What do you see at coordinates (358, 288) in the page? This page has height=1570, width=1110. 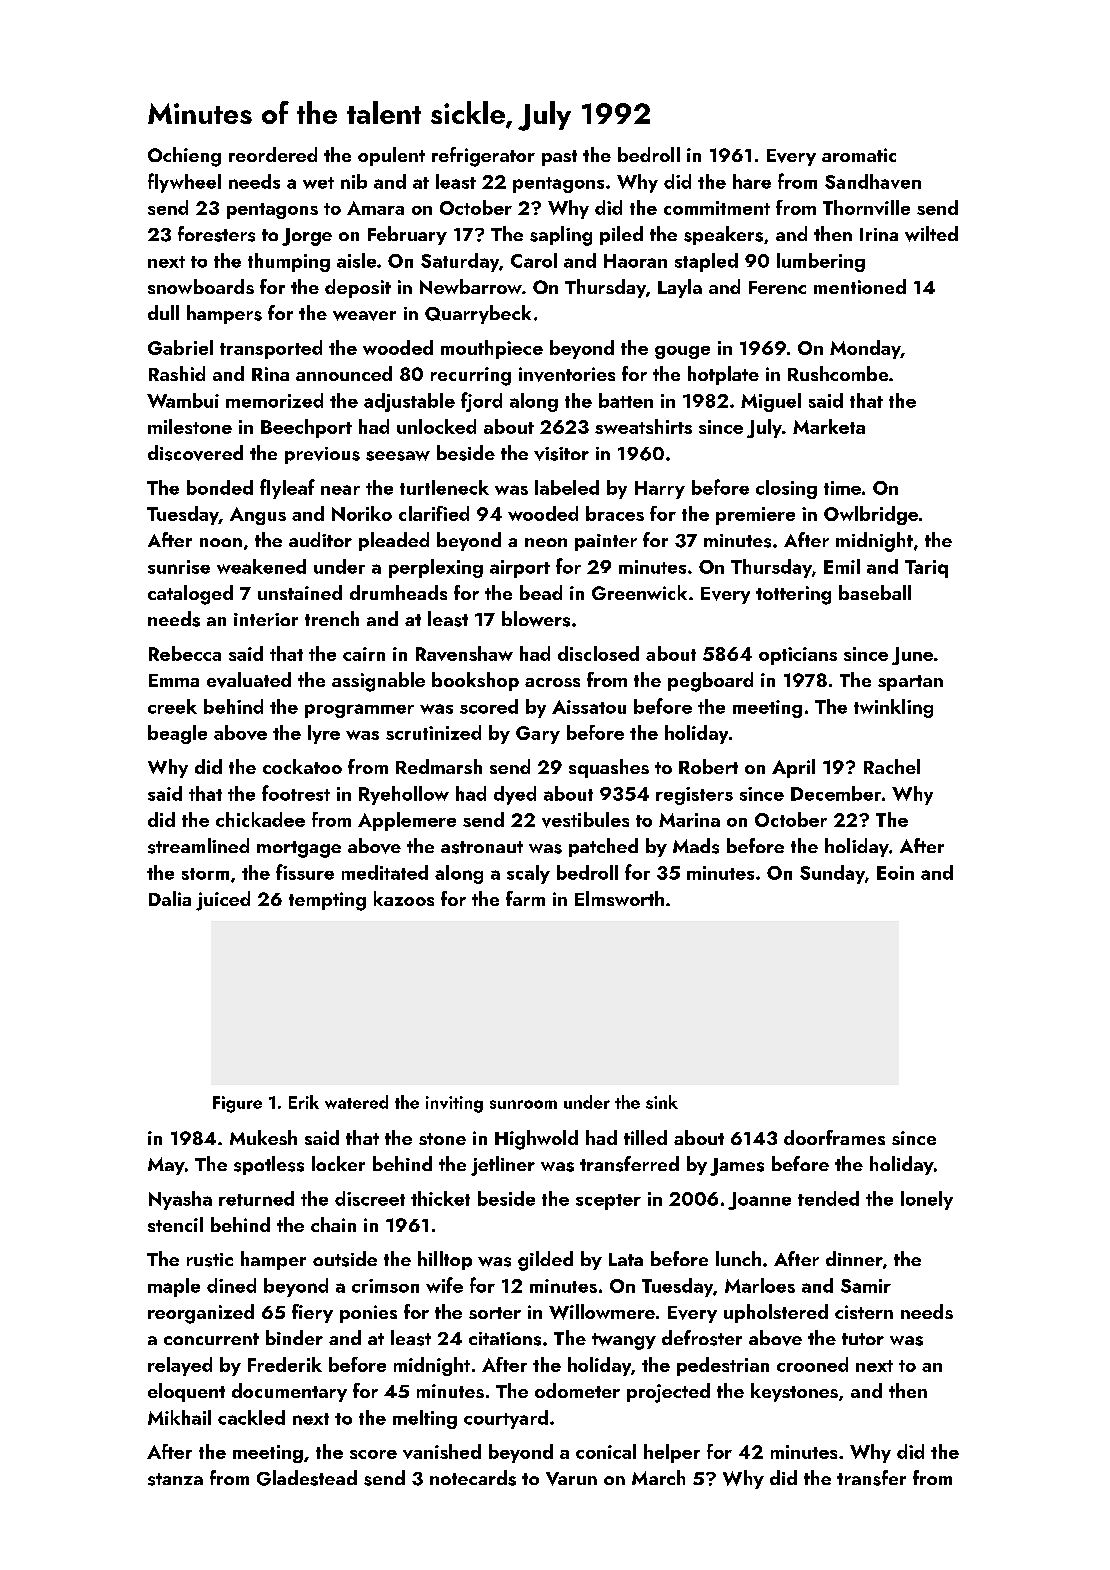 I see `deposit` at bounding box center [358, 288].
